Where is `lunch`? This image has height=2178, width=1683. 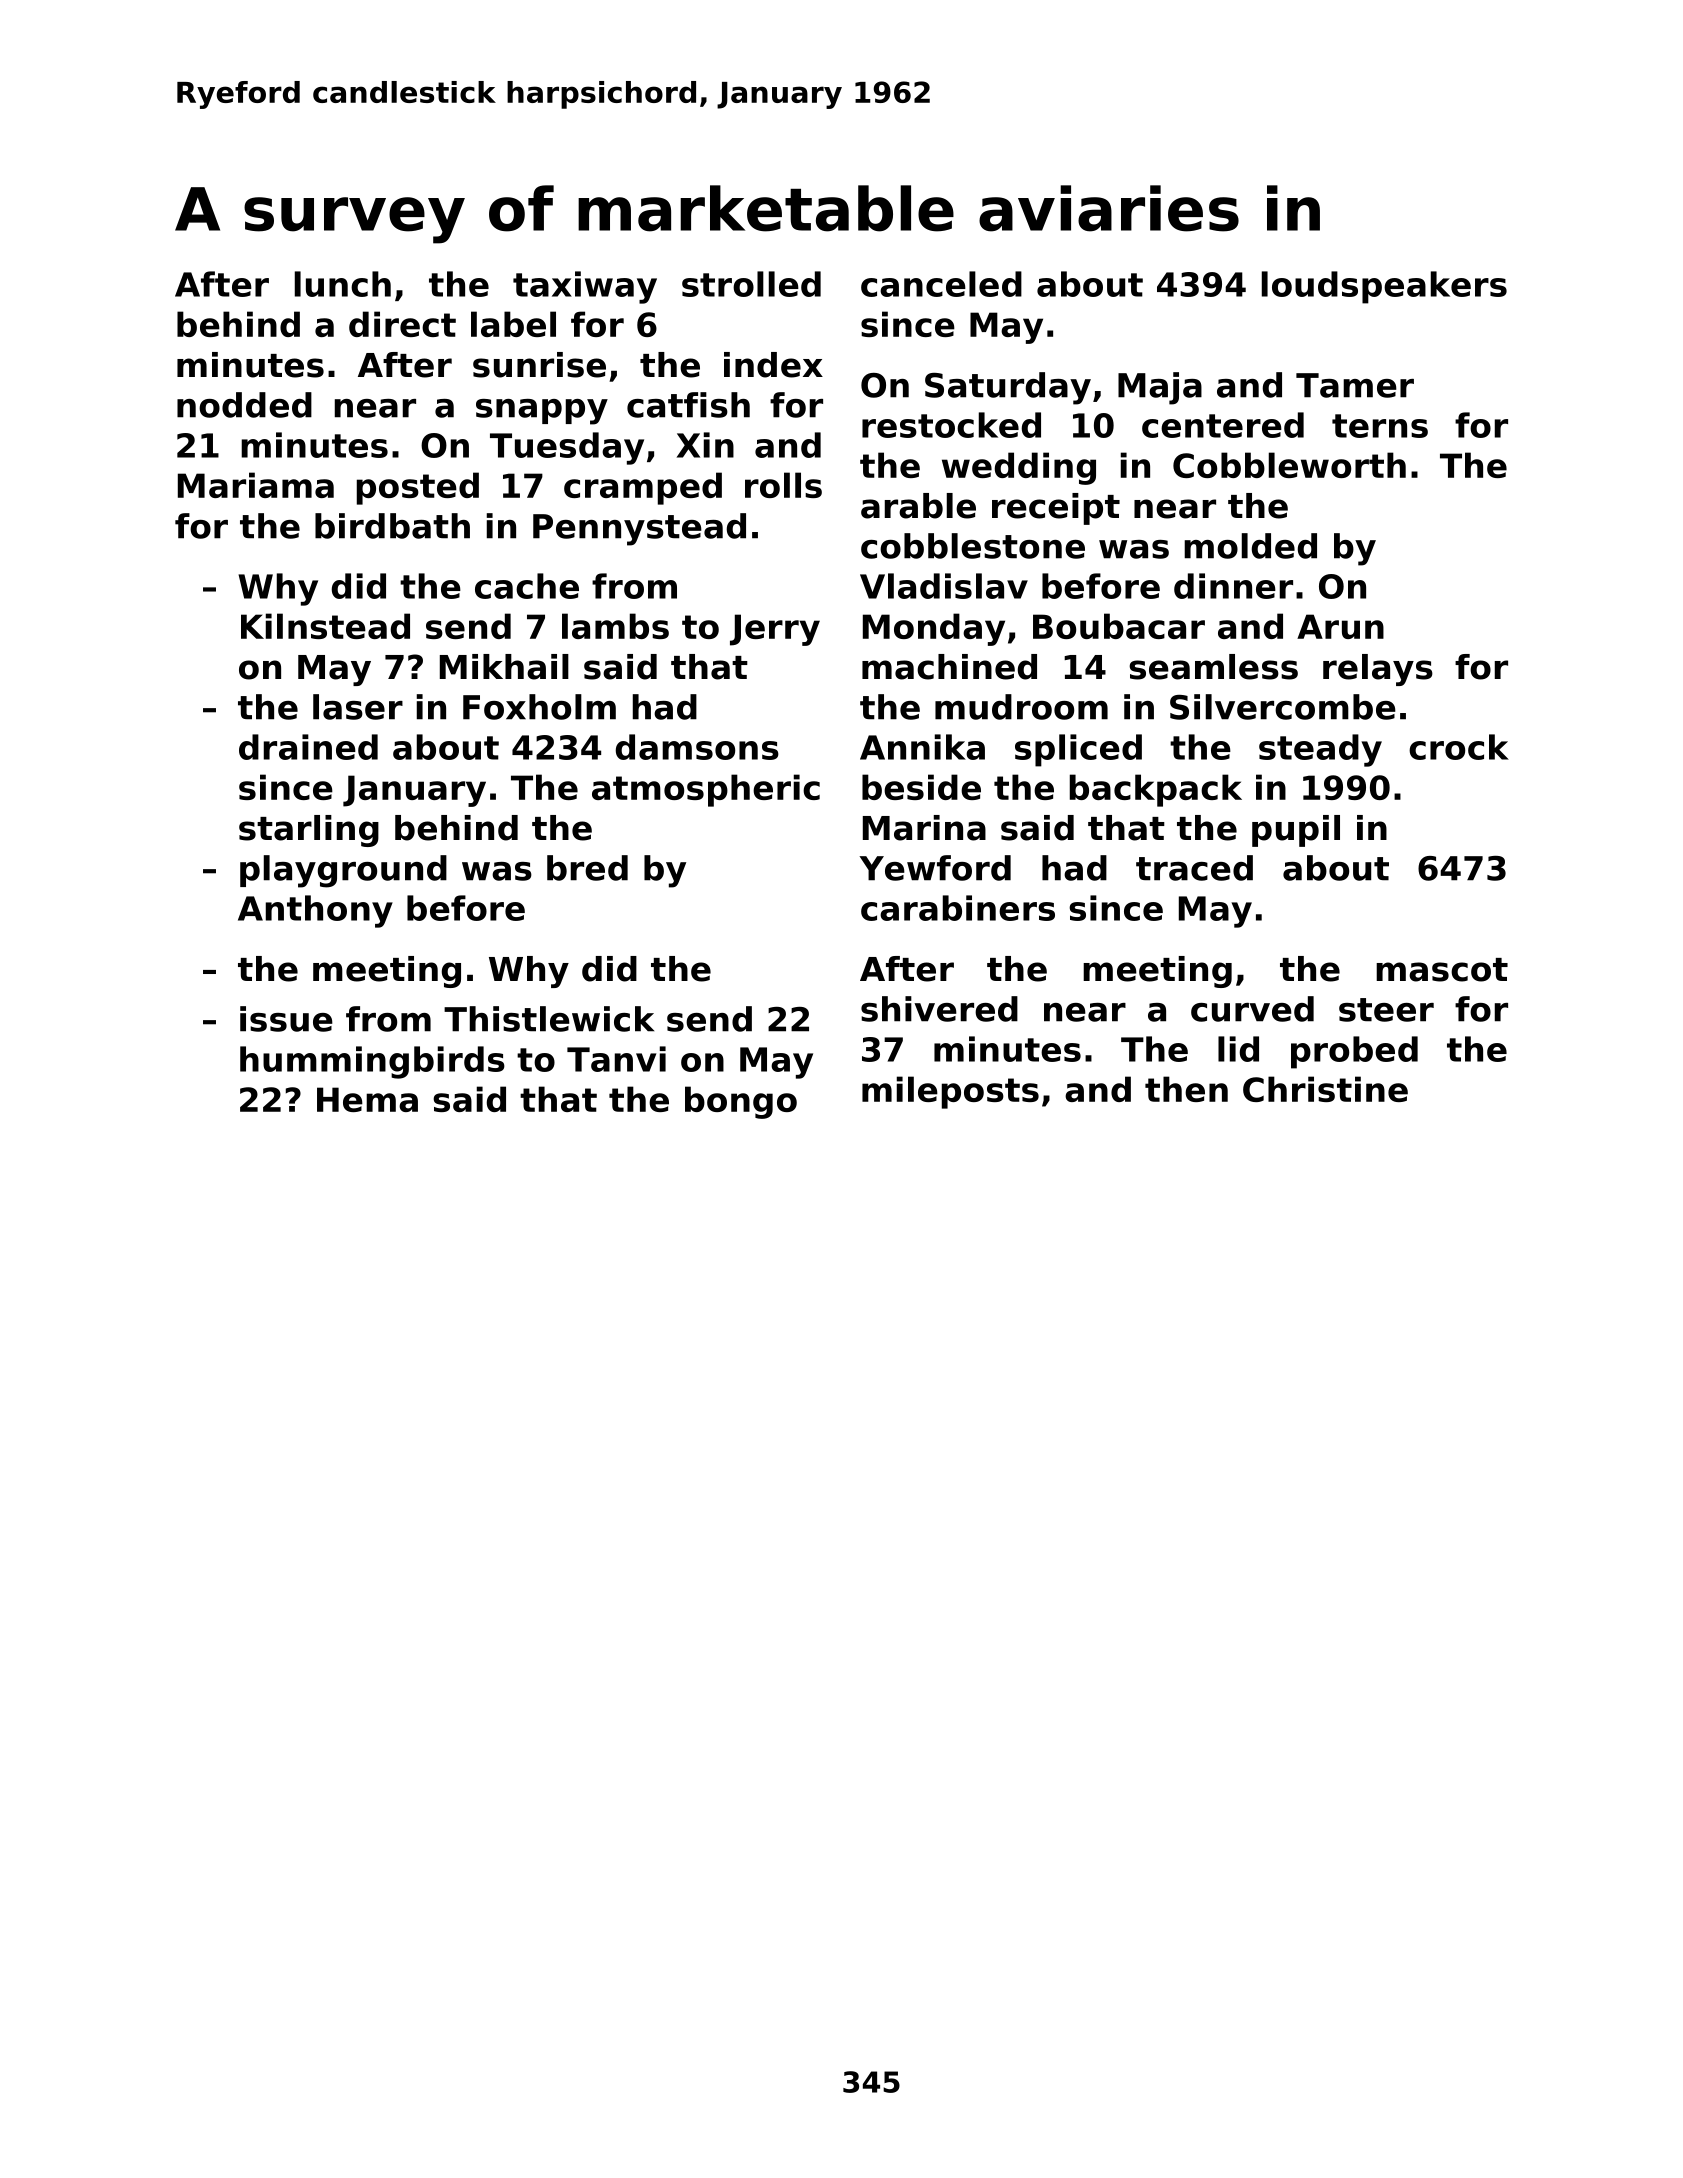
lunch is located at coordinates (343, 284).
